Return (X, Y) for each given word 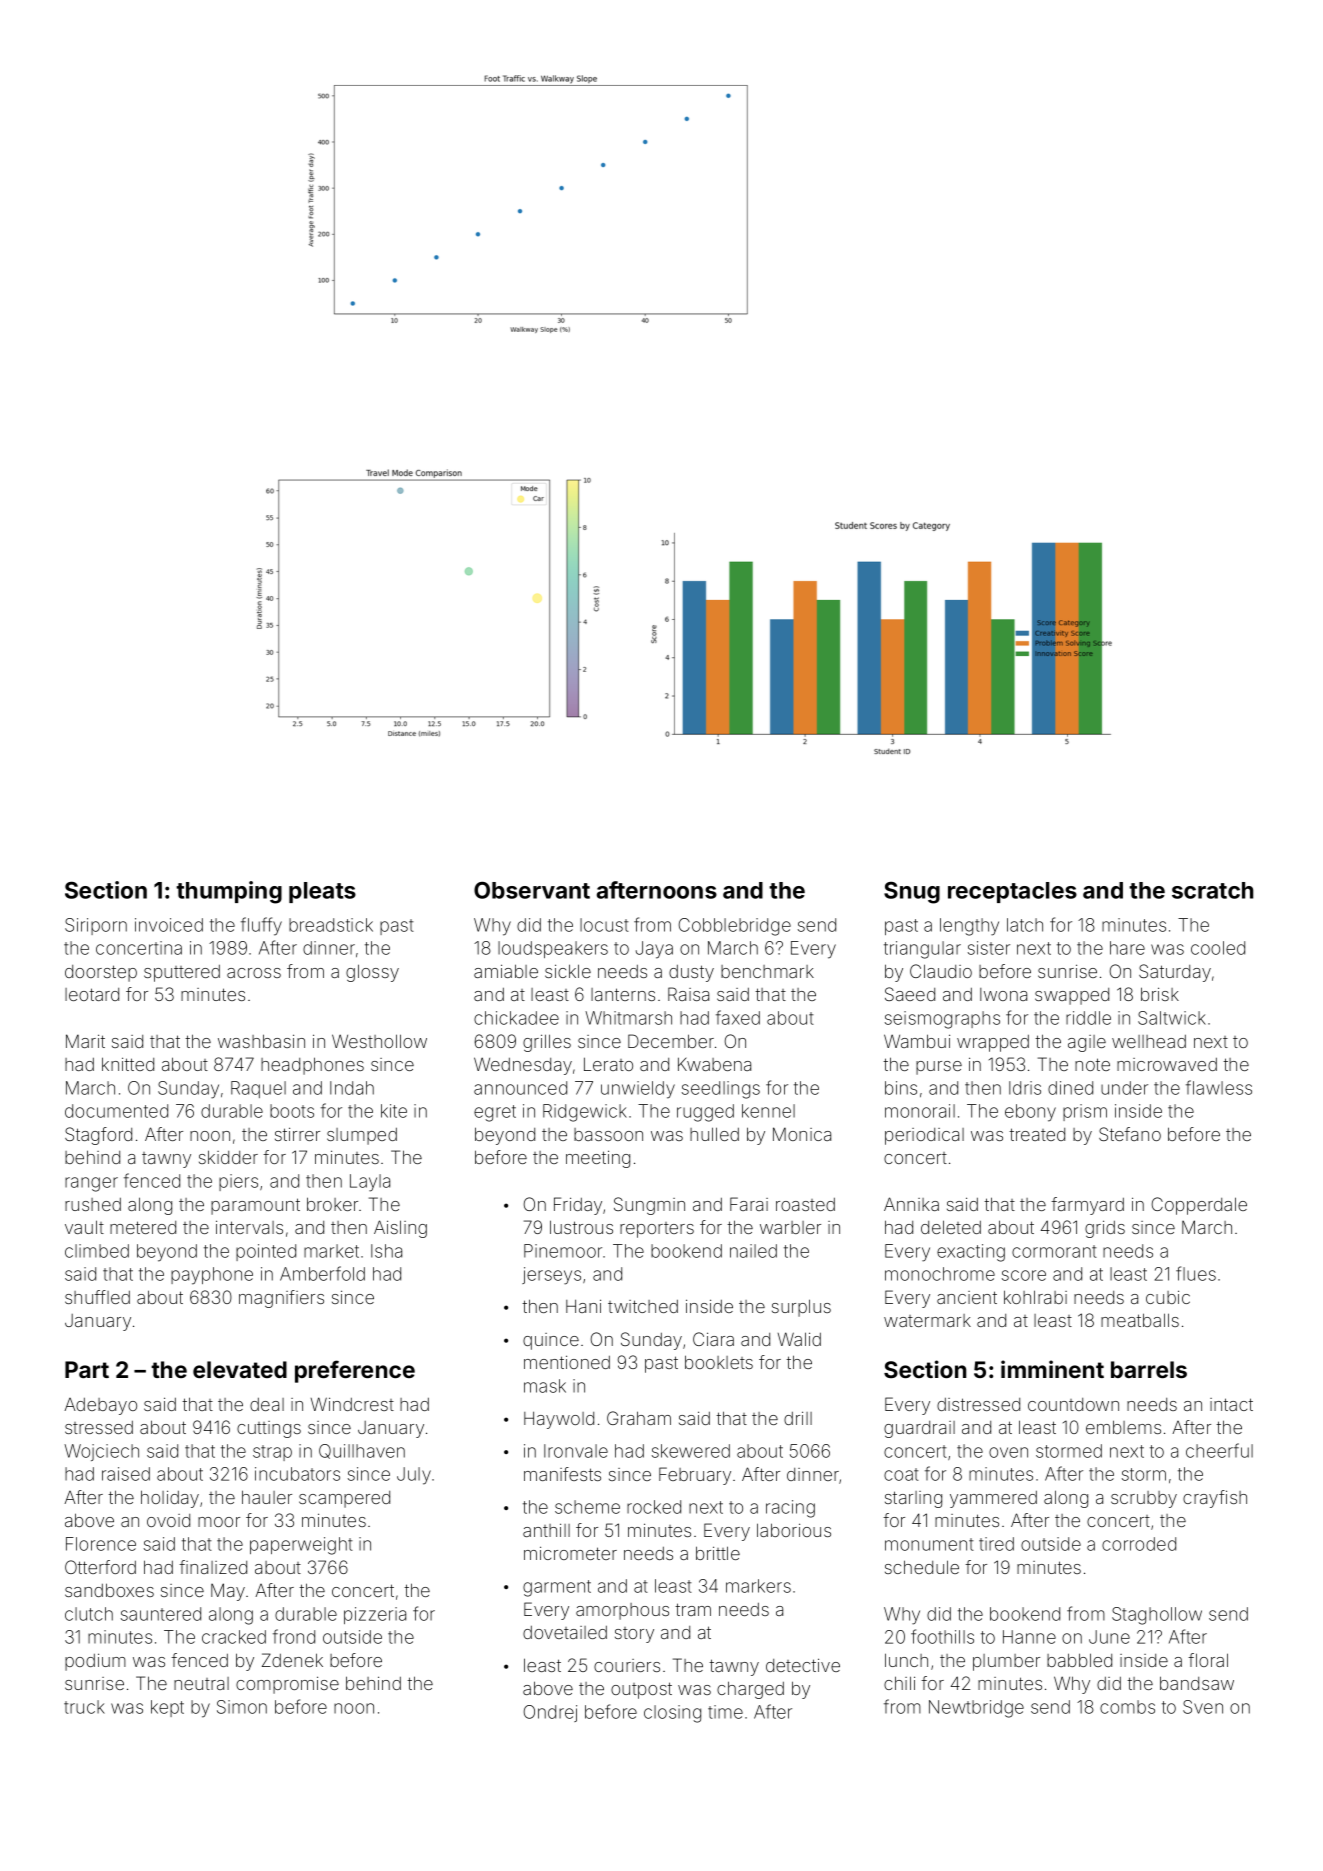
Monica (802, 1134)
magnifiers (281, 1299)
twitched (643, 1306)
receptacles (1012, 892)
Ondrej (550, 1713)
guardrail (919, 1429)
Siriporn (96, 926)
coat (901, 1474)
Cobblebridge (735, 927)
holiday (170, 1499)
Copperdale (1199, 1206)
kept (167, 1708)
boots (292, 1111)
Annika (911, 1204)
